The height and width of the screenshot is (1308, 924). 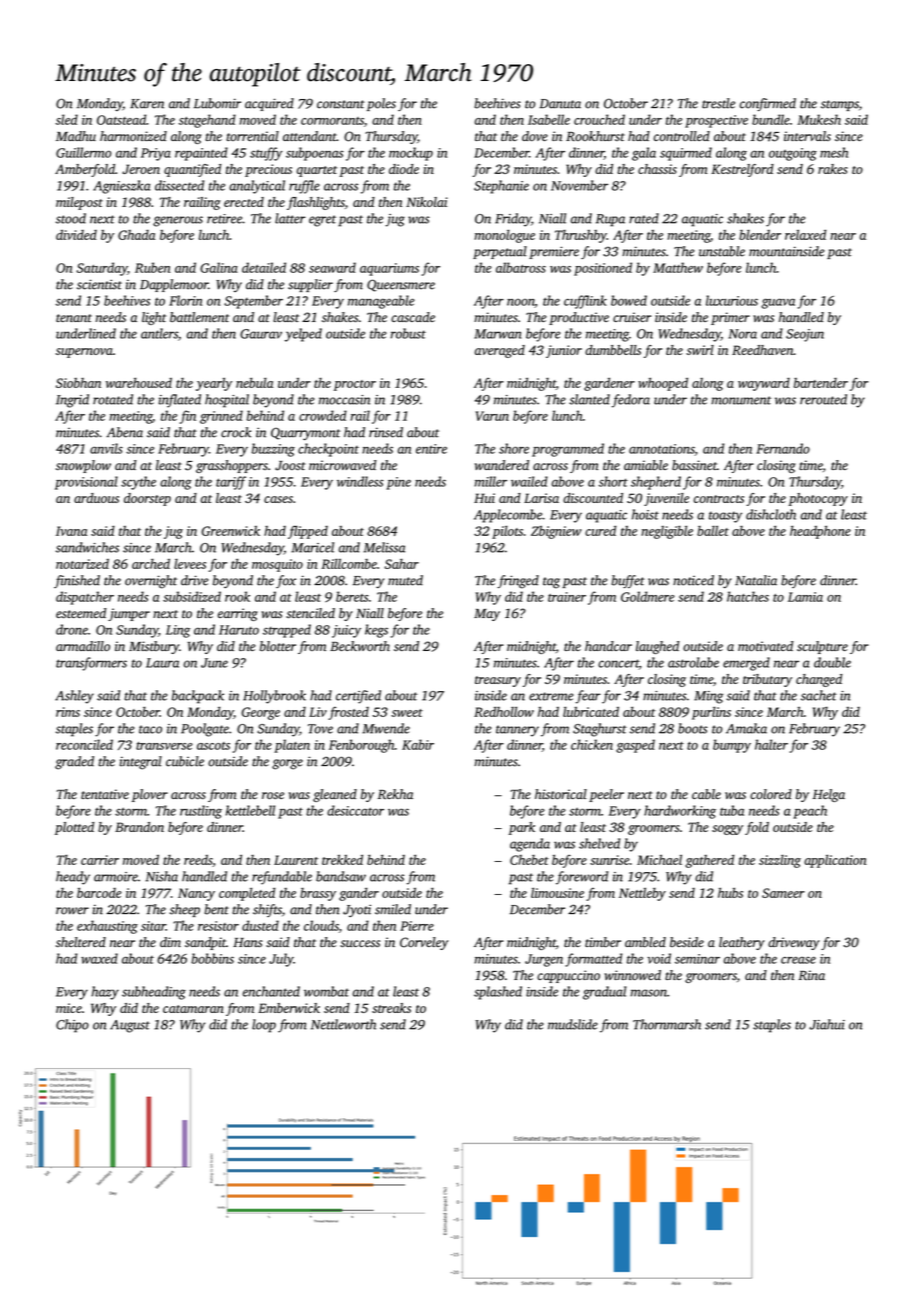 I want to click on contracts, so click(x=719, y=499).
